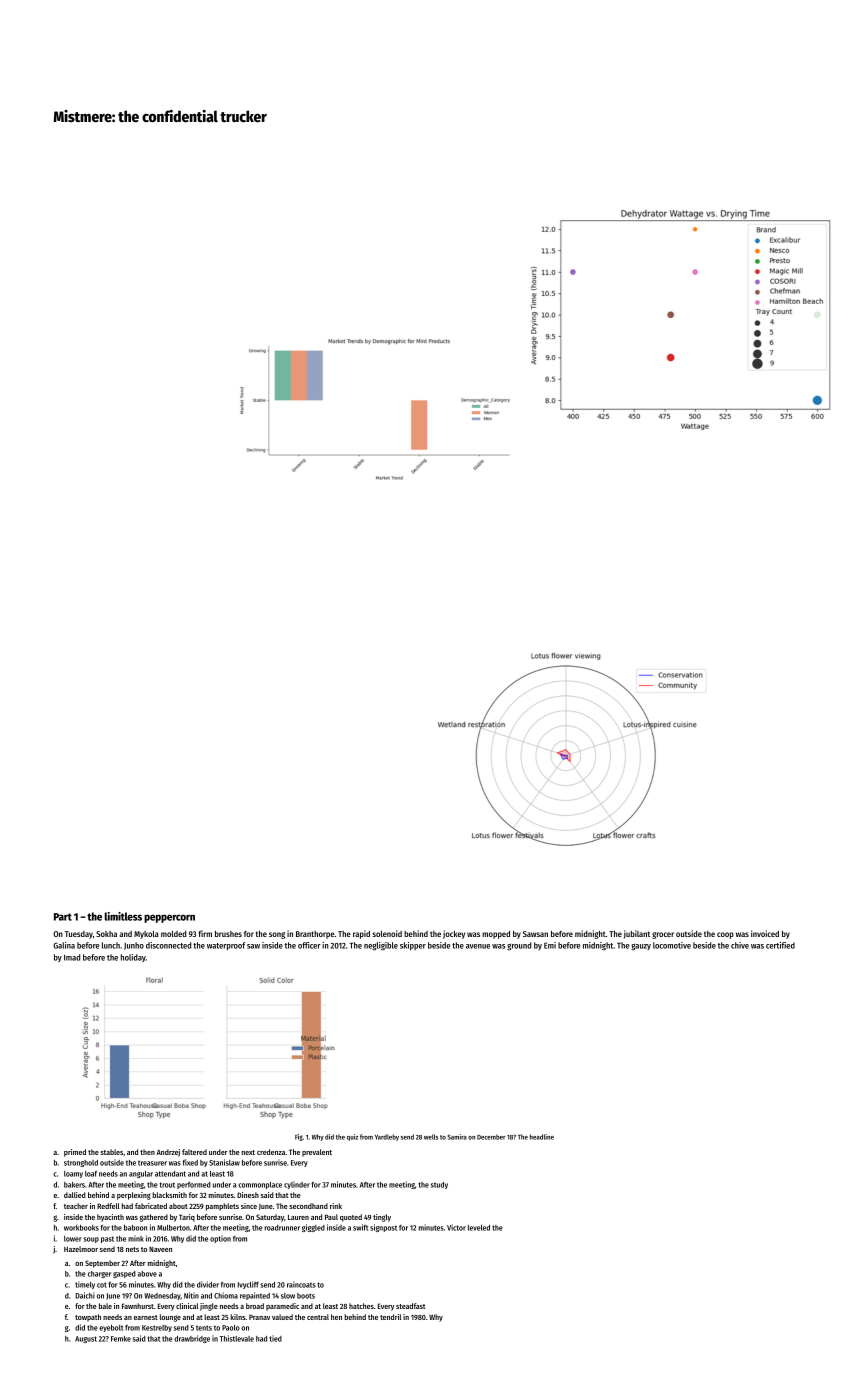 Image resolution: width=849 pixels, height=1400 pixels. What do you see at coordinates (535, 934) in the document?
I see `Sawsan` at bounding box center [535, 934].
